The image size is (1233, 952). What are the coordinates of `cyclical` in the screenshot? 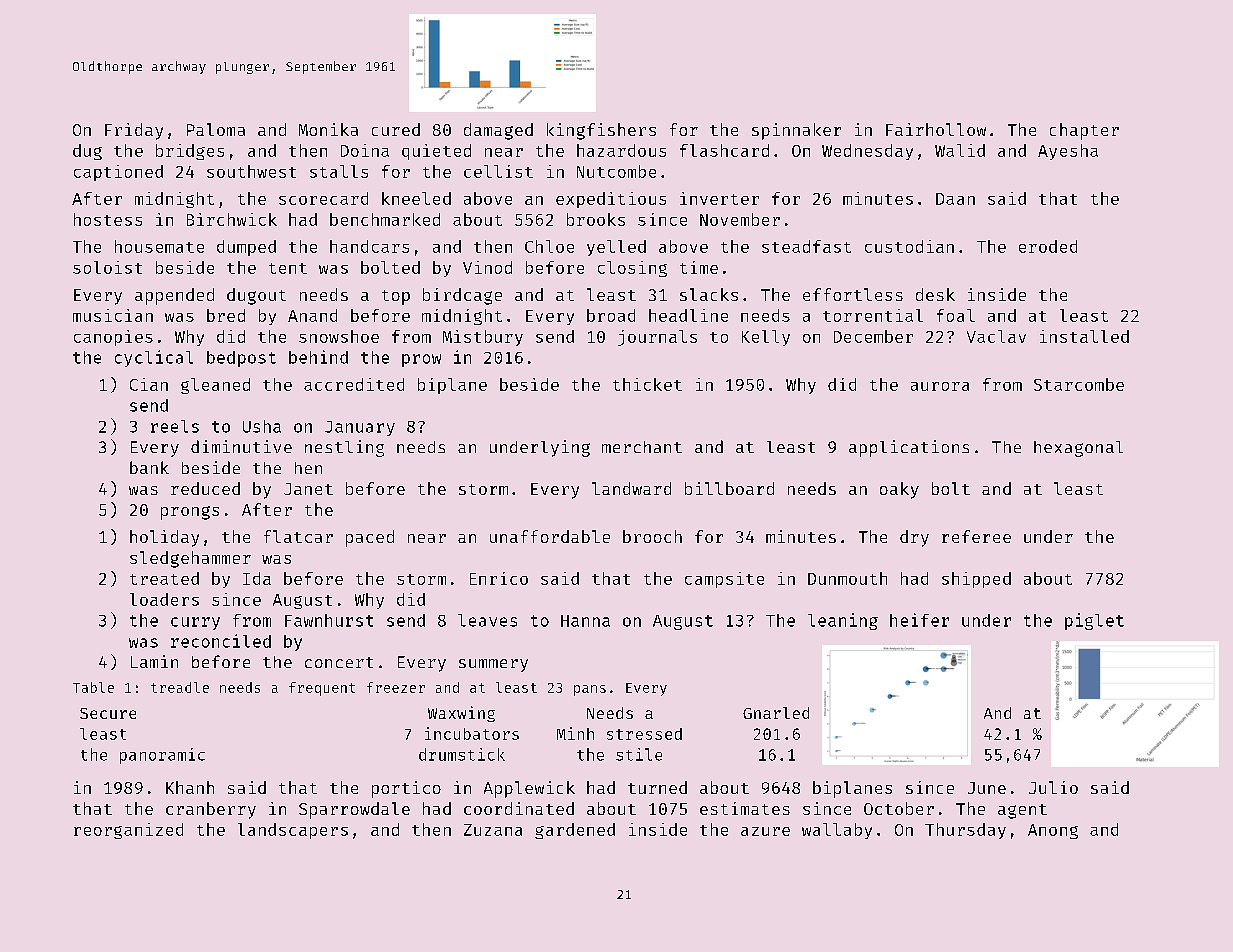 It's located at (154, 358).
